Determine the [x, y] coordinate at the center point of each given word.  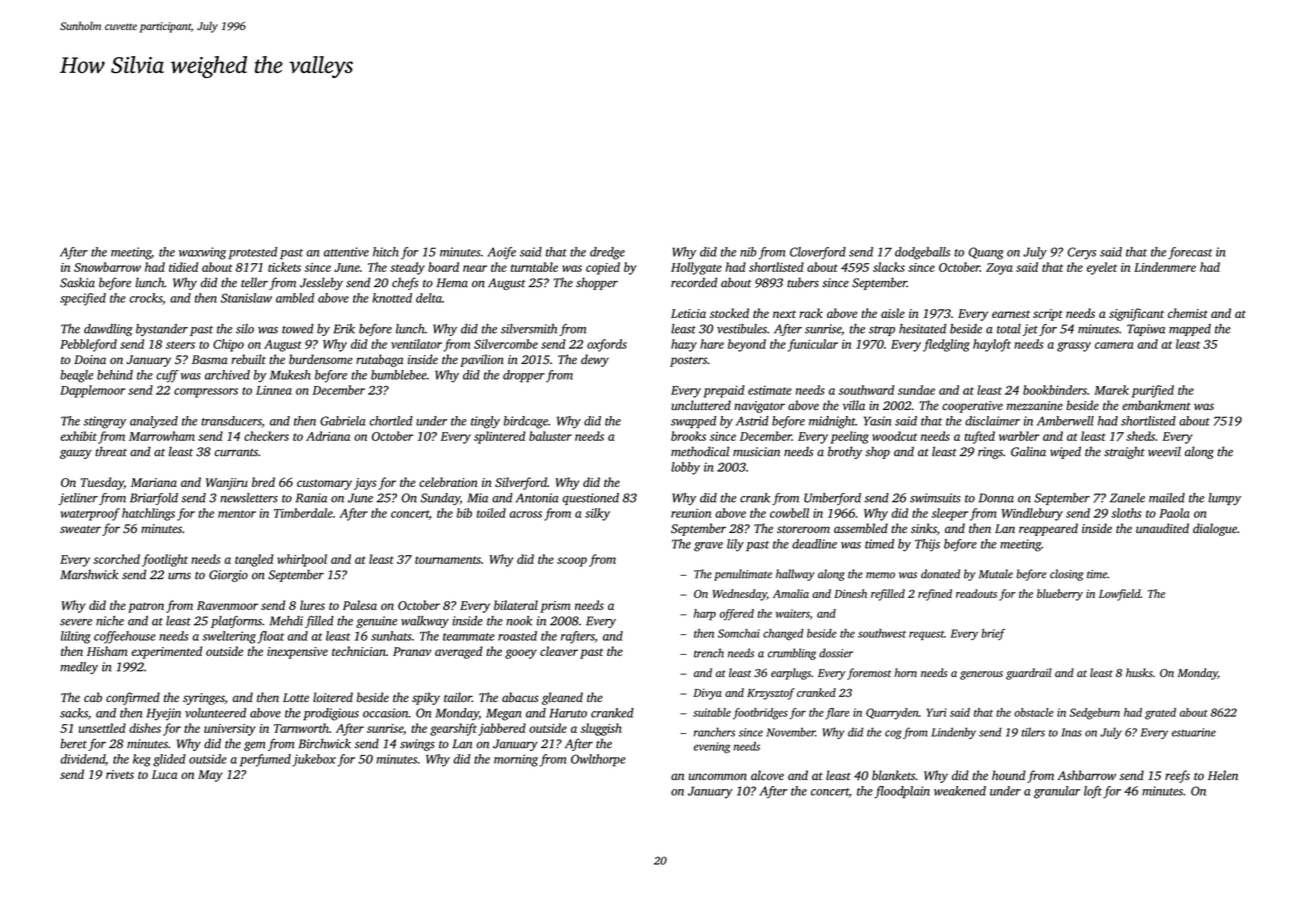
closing [1066, 575]
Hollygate [696, 268]
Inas [1071, 732]
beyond [747, 345]
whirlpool [302, 560]
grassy [1074, 347]
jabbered [502, 729]
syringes [204, 699]
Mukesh [290, 375]
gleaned [562, 698]
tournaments [448, 560]
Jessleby [321, 283]
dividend [83, 759]
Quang [986, 253]
